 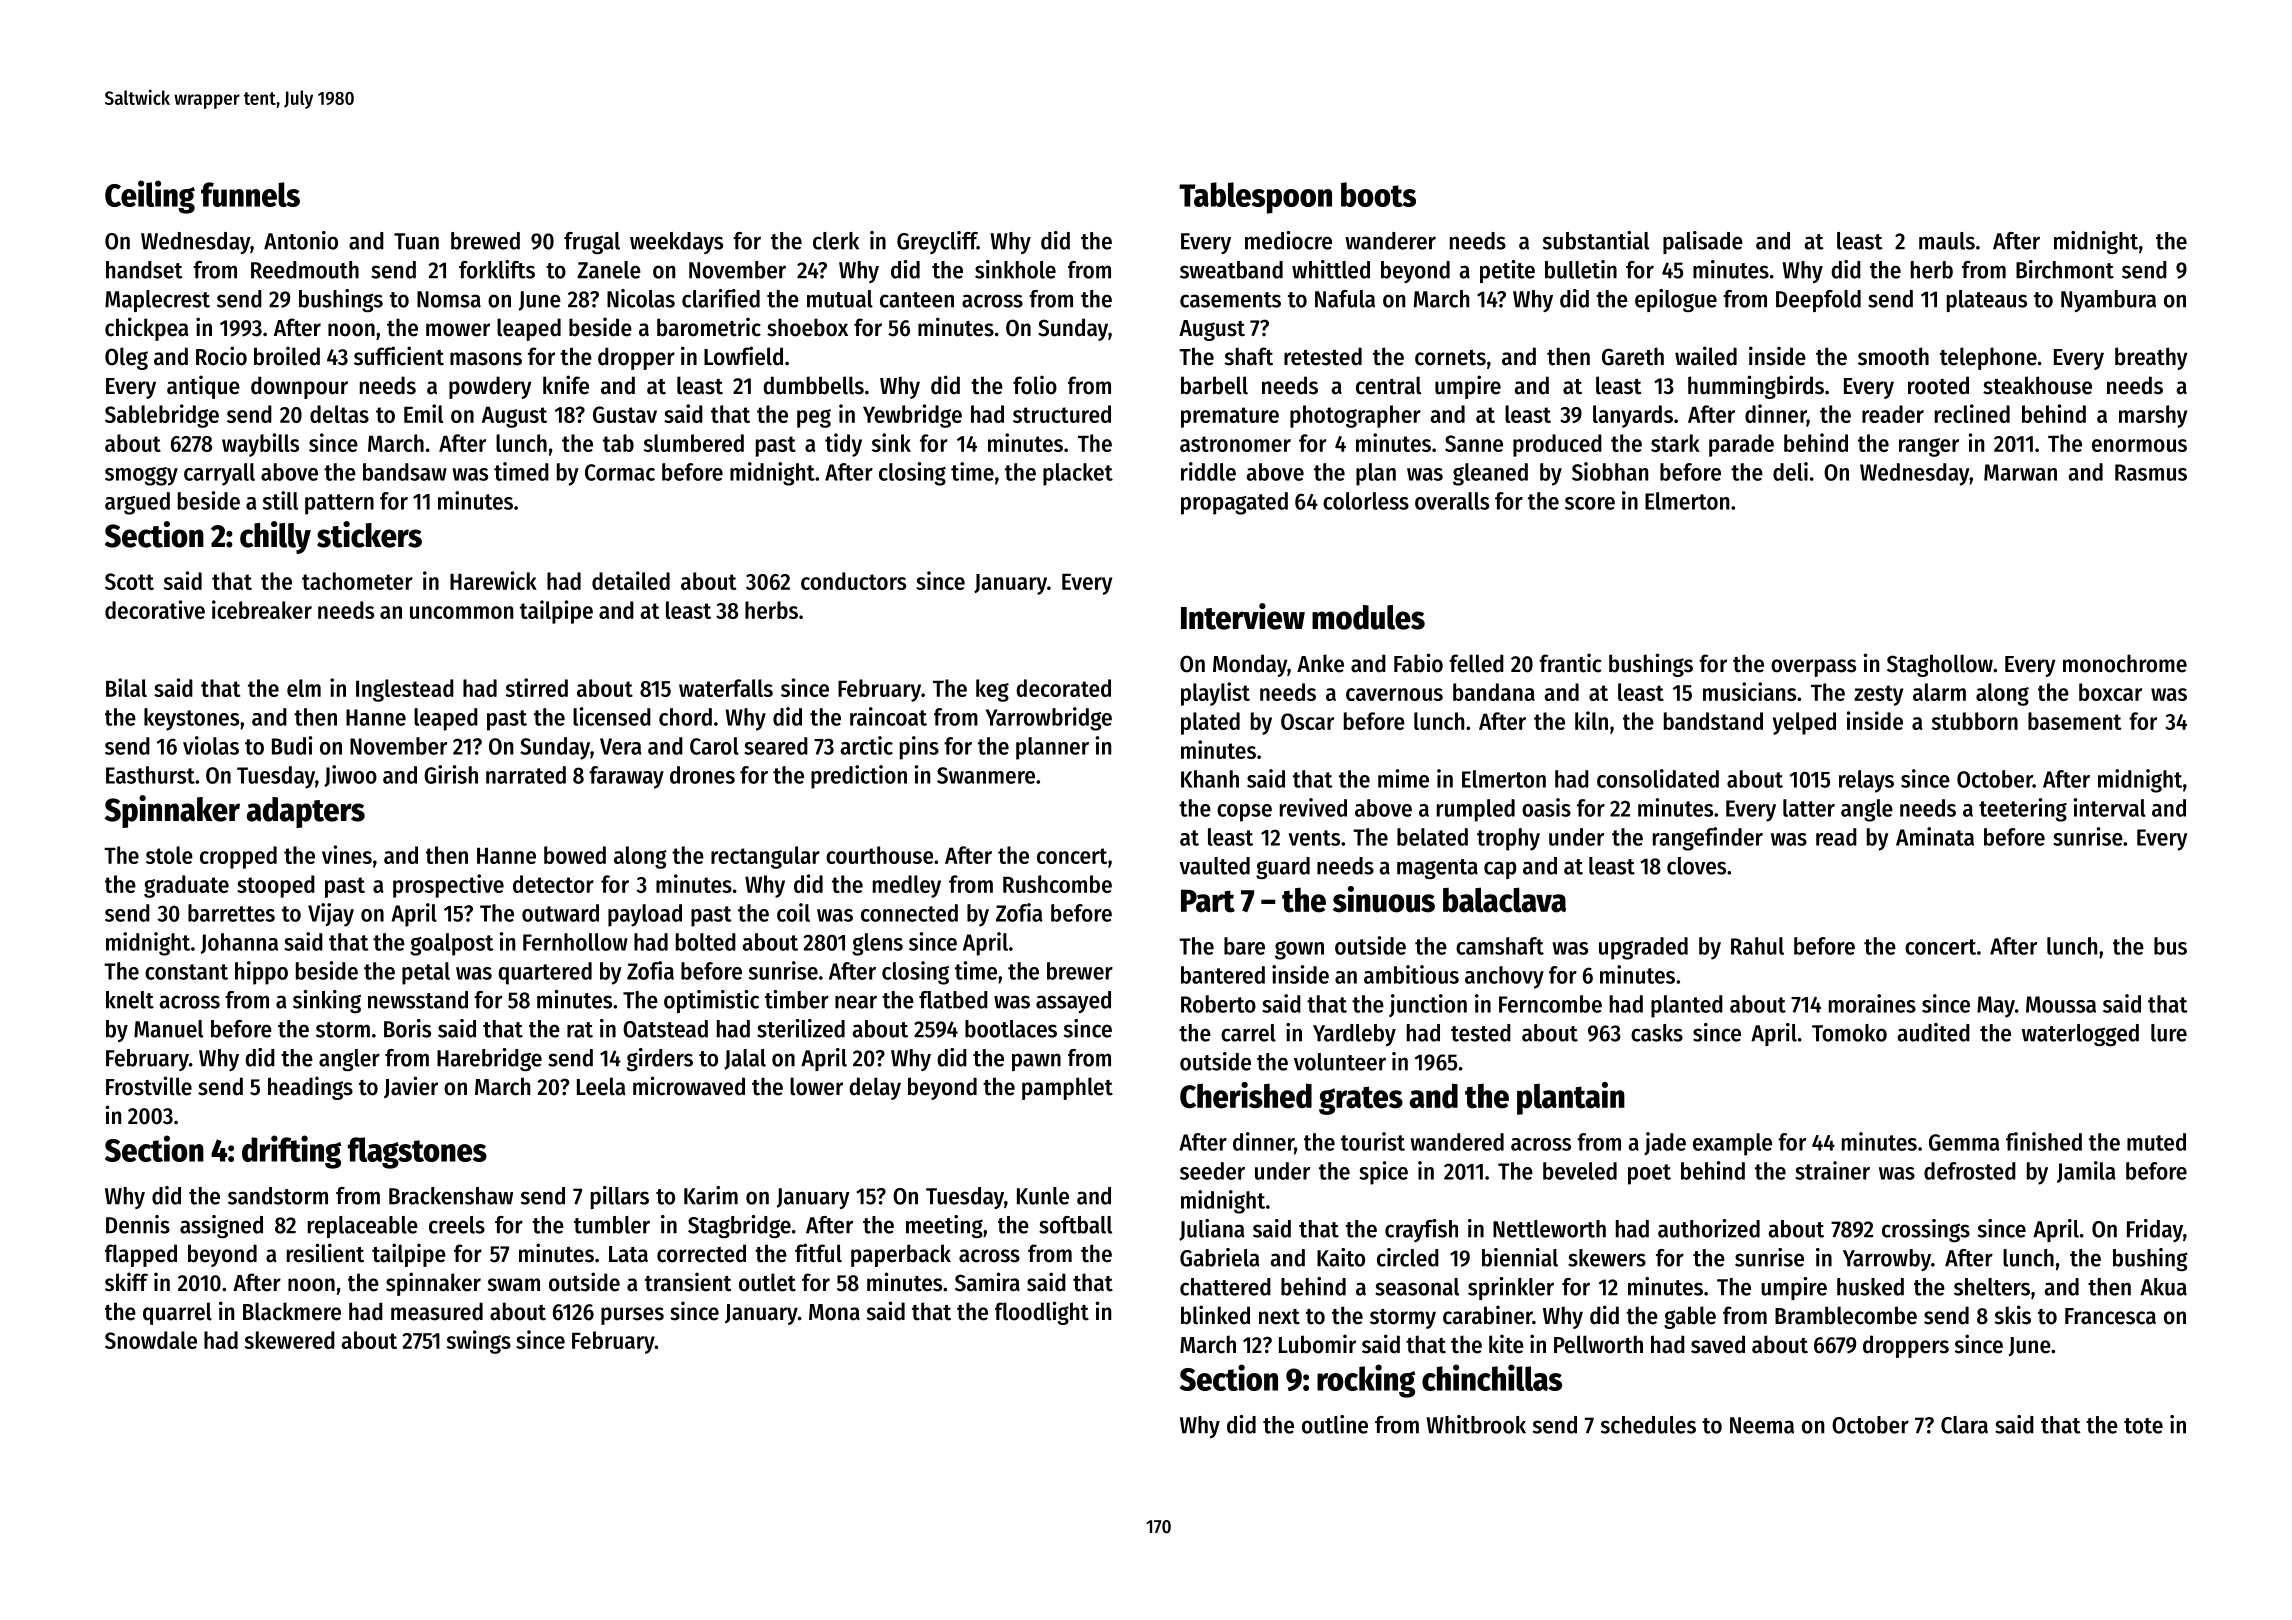 What do you see at coordinates (1813, 668) in the screenshot?
I see `overpass` at bounding box center [1813, 668].
